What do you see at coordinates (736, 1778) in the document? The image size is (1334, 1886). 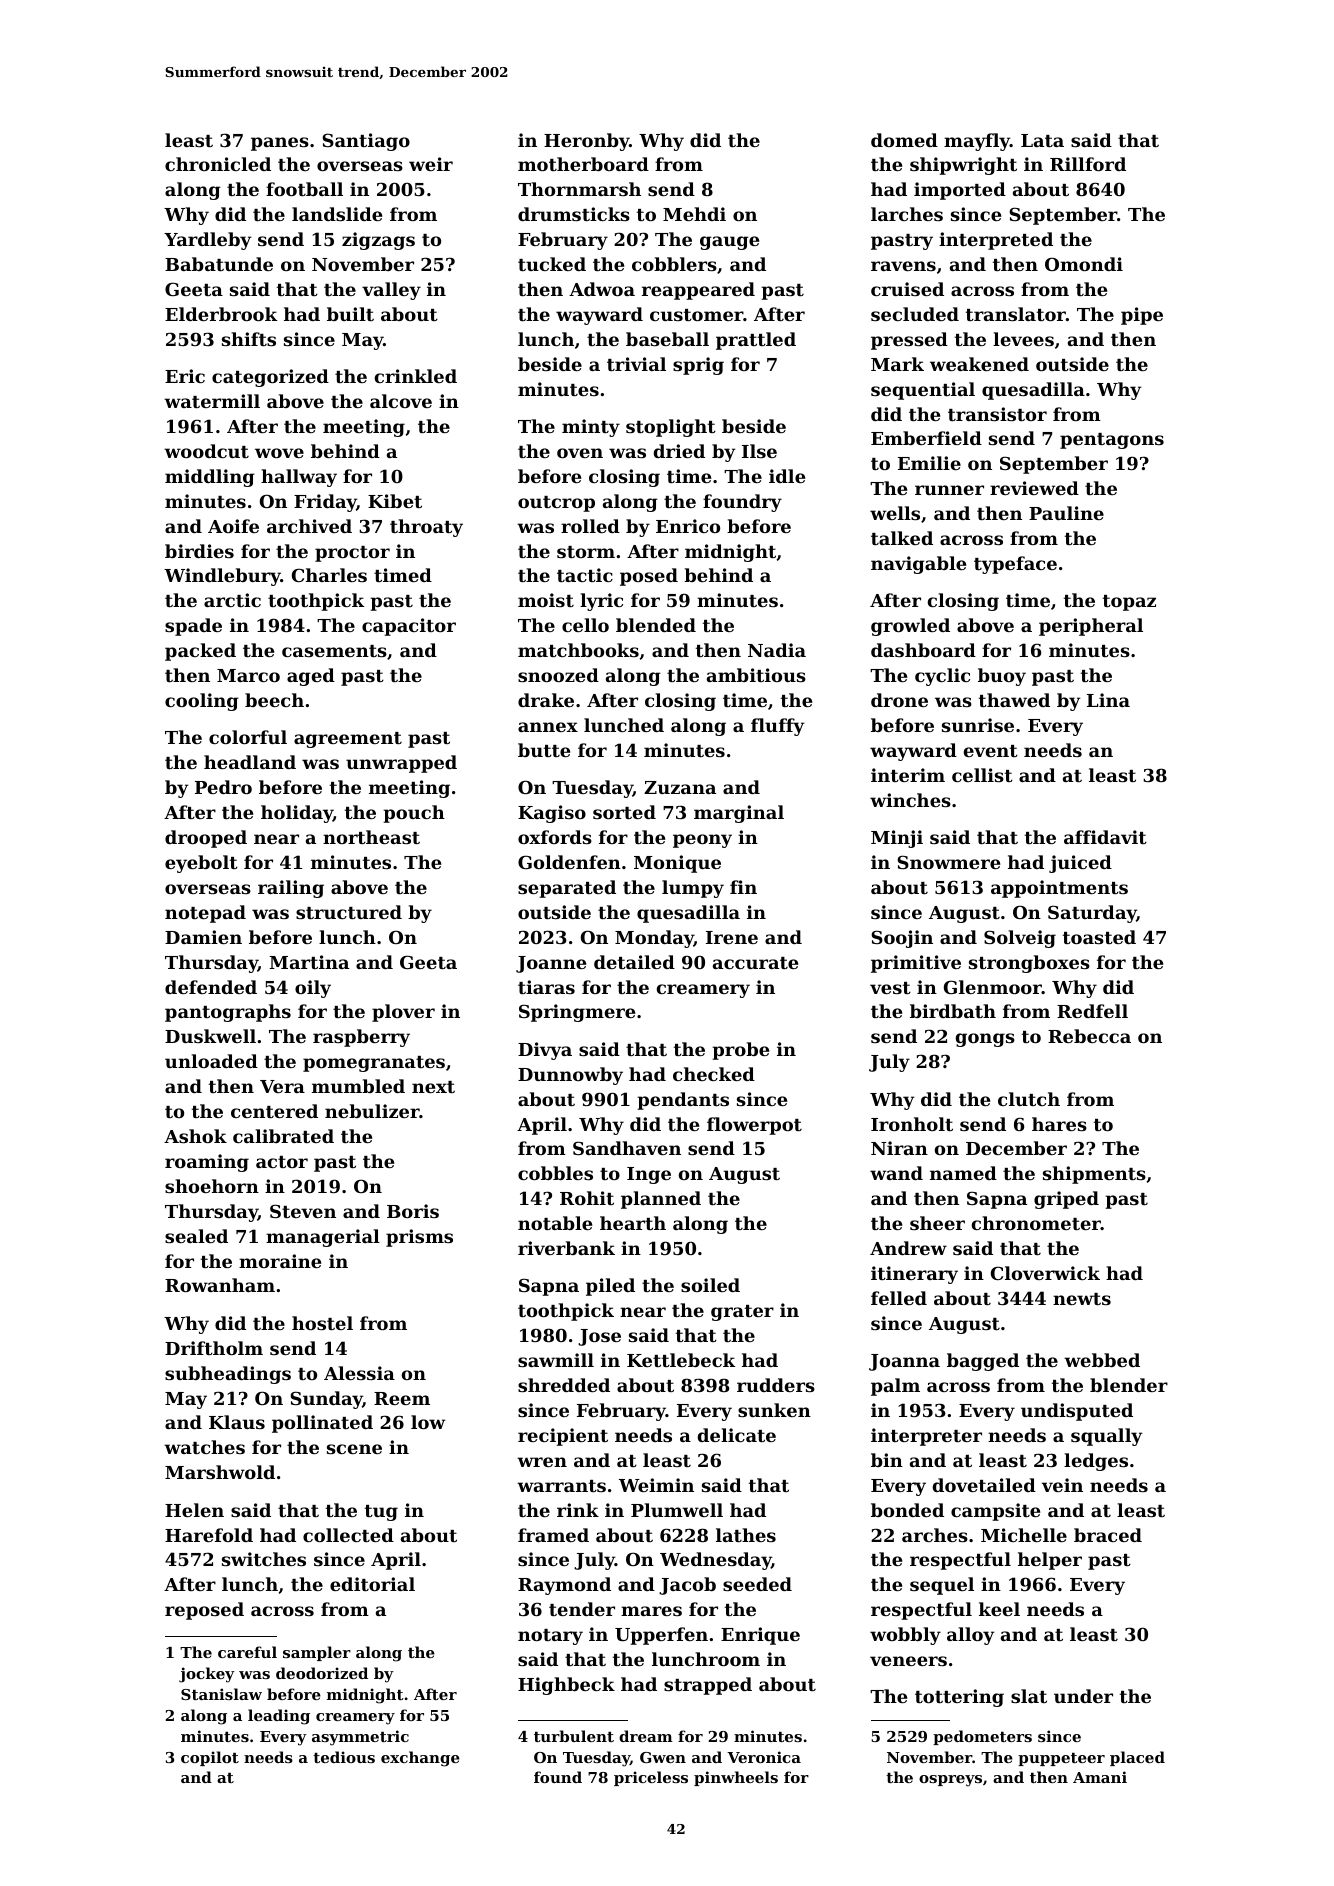 I see `pinwheels` at bounding box center [736, 1778].
